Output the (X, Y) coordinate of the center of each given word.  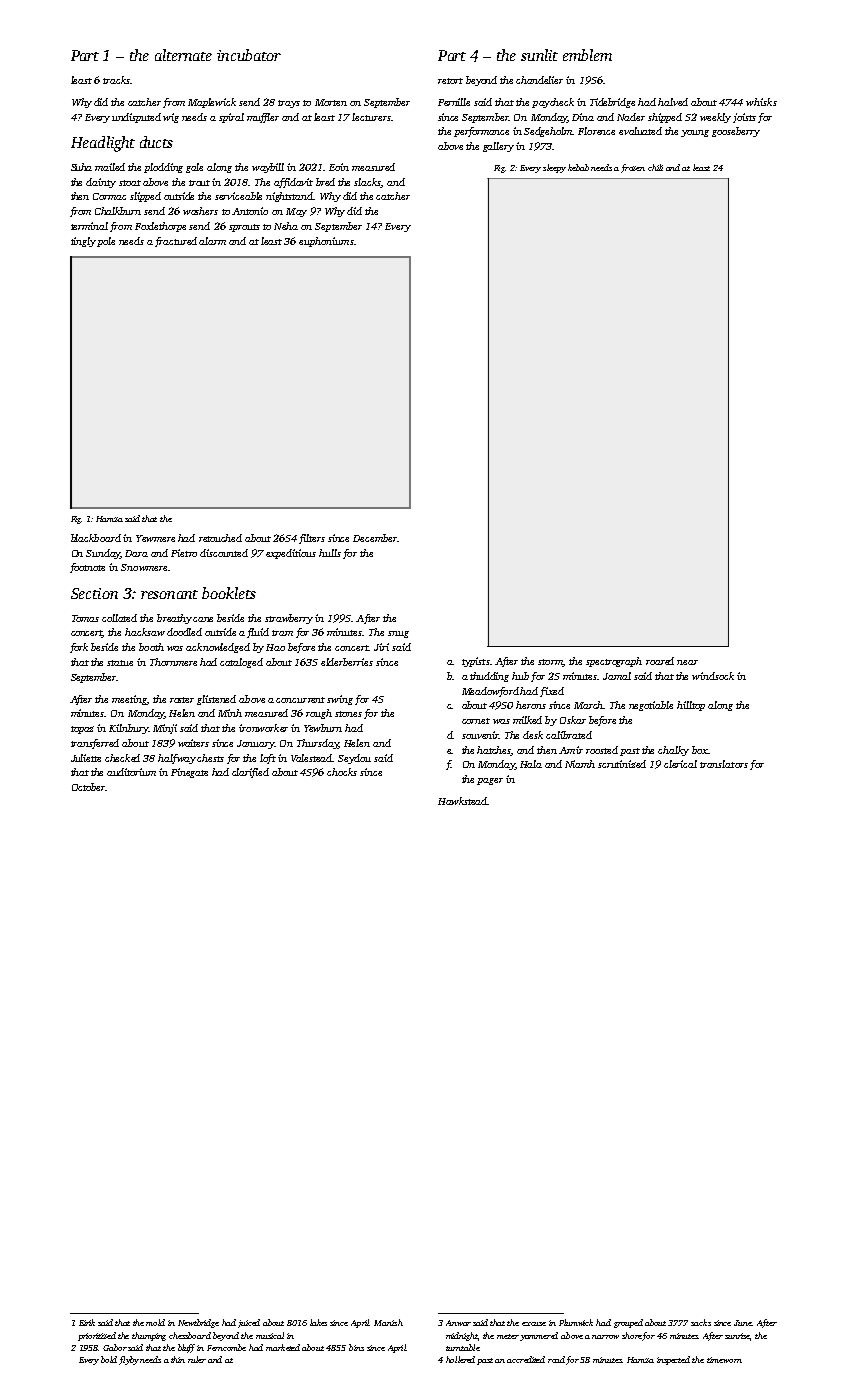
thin (178, 1359)
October (88, 787)
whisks (761, 102)
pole (106, 242)
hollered (460, 1359)
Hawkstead (463, 801)
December (375, 538)
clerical (680, 764)
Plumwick (576, 1322)
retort (450, 81)
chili (655, 167)
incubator (249, 55)
